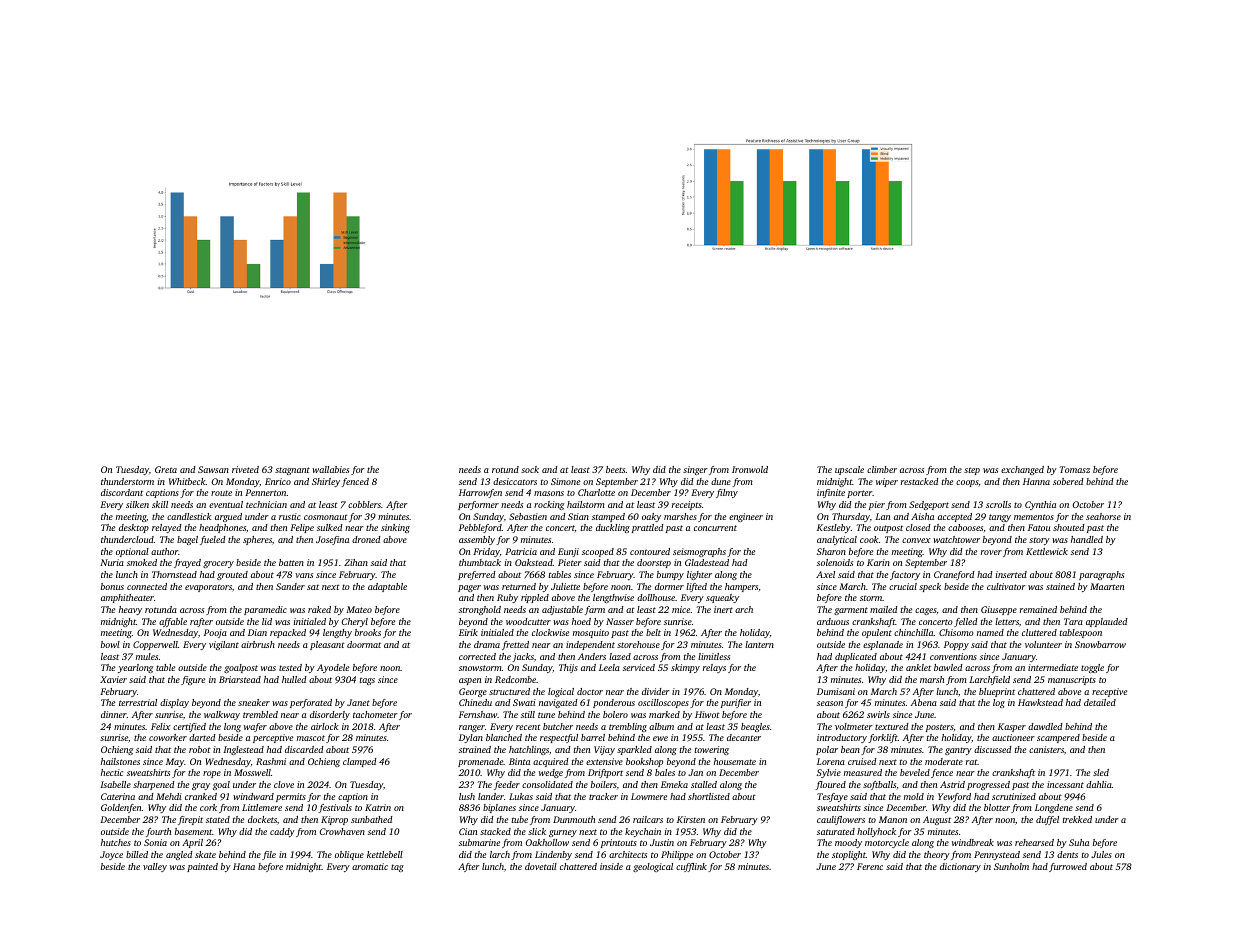  Describe the element at coordinates (142, 562) in the screenshot. I see `smoked` at that location.
